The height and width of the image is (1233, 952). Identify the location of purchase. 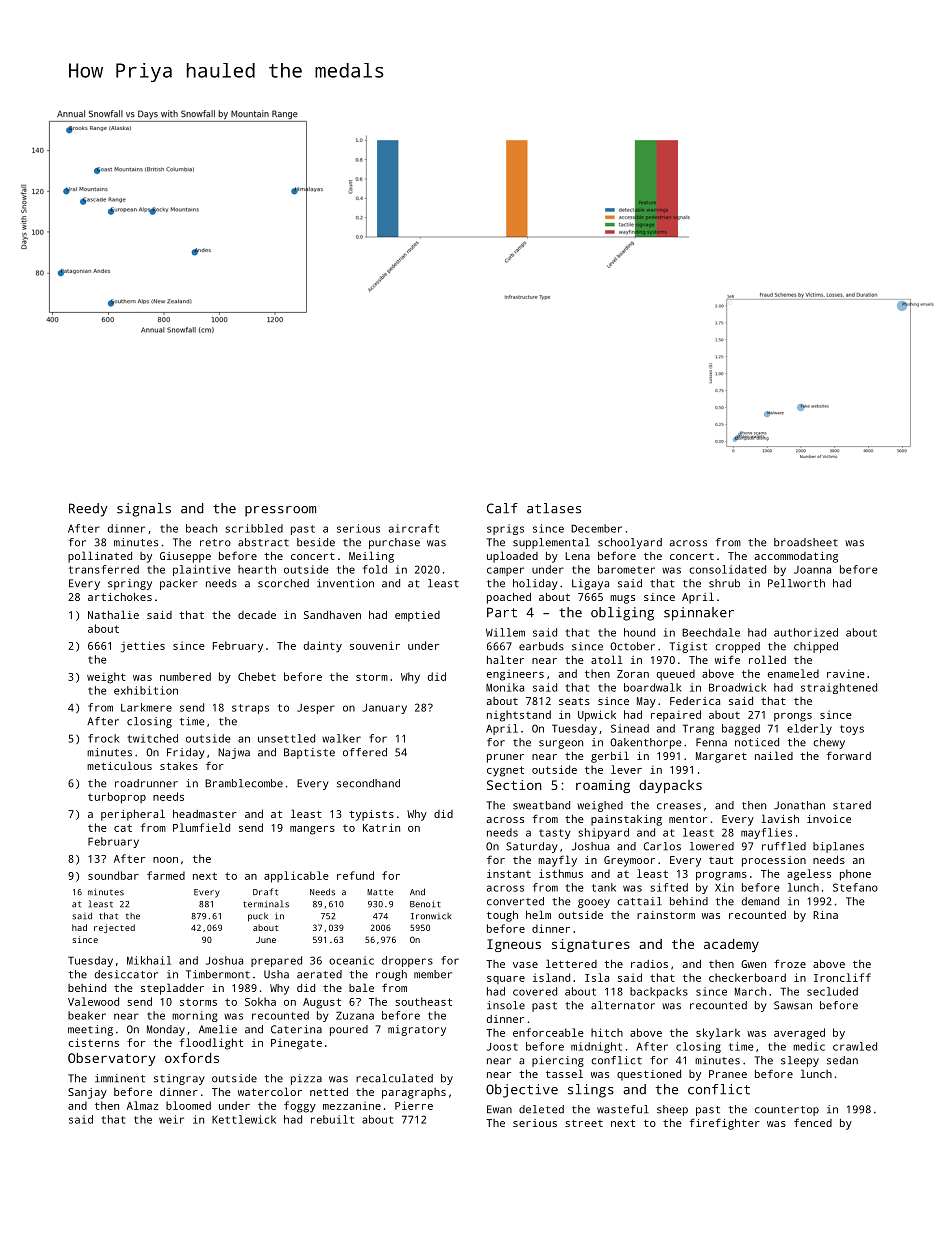
(394, 543).
